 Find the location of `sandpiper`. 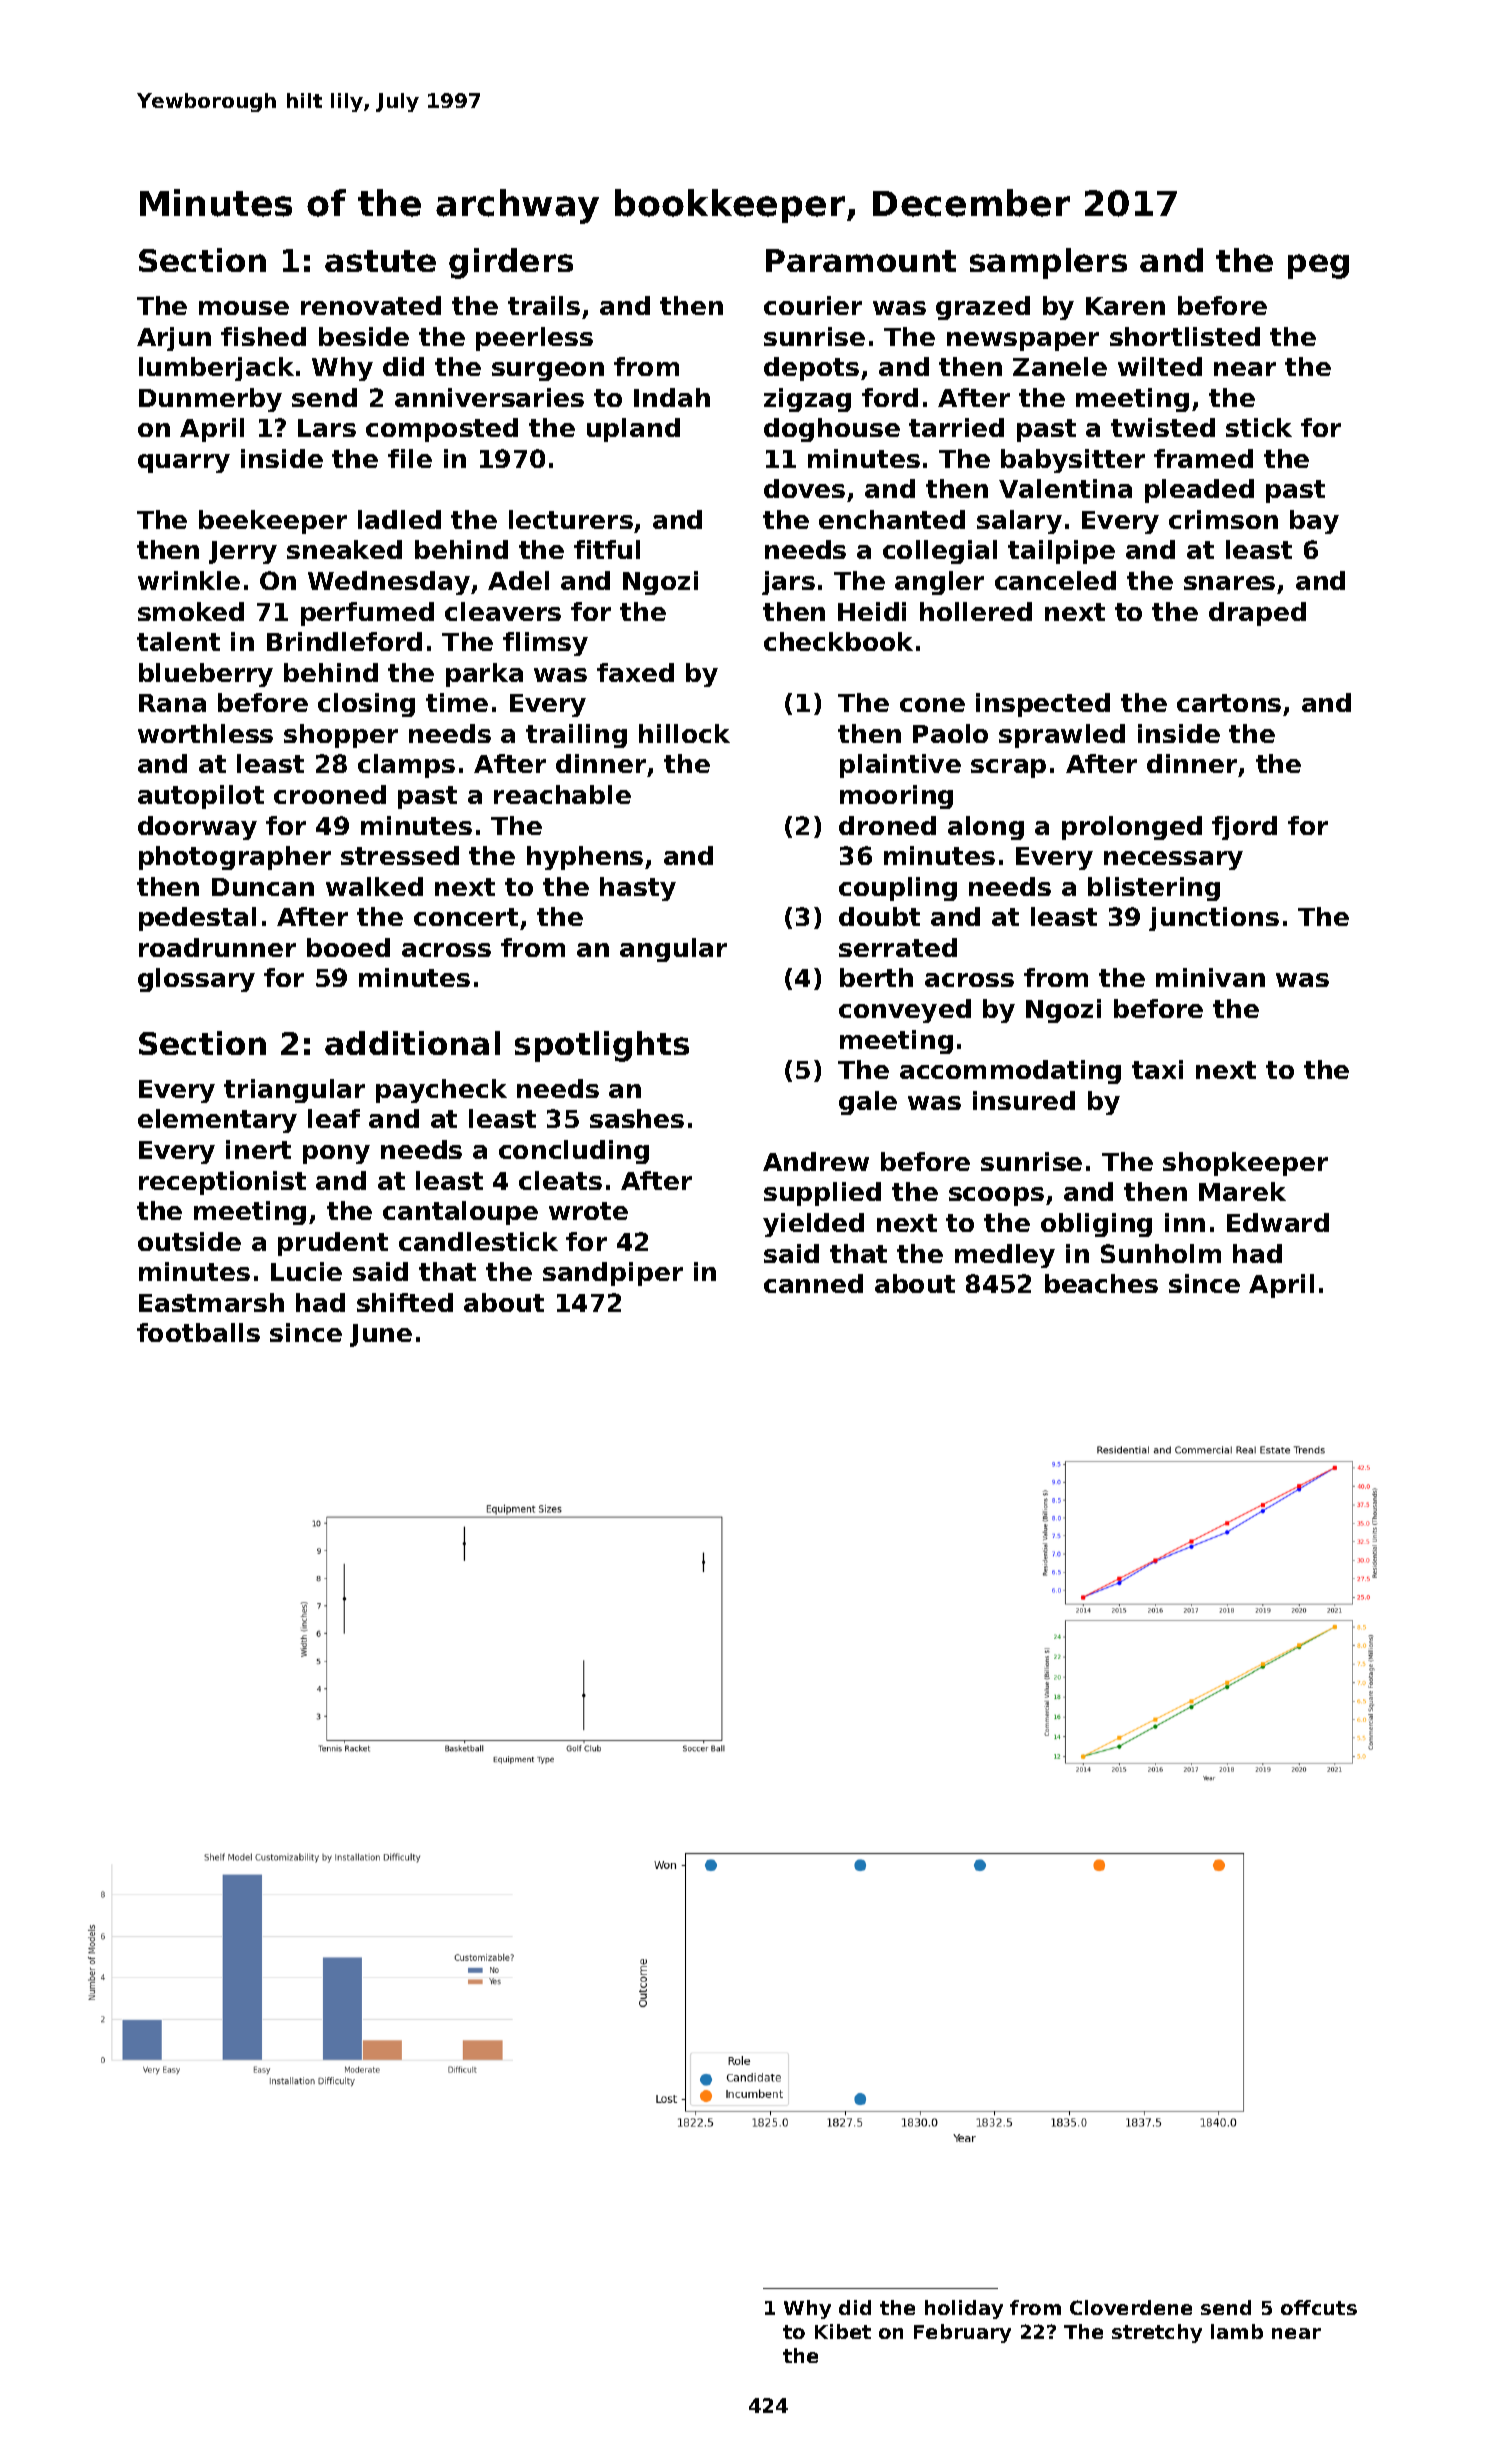

sandpiper is located at coordinates (613, 1274).
